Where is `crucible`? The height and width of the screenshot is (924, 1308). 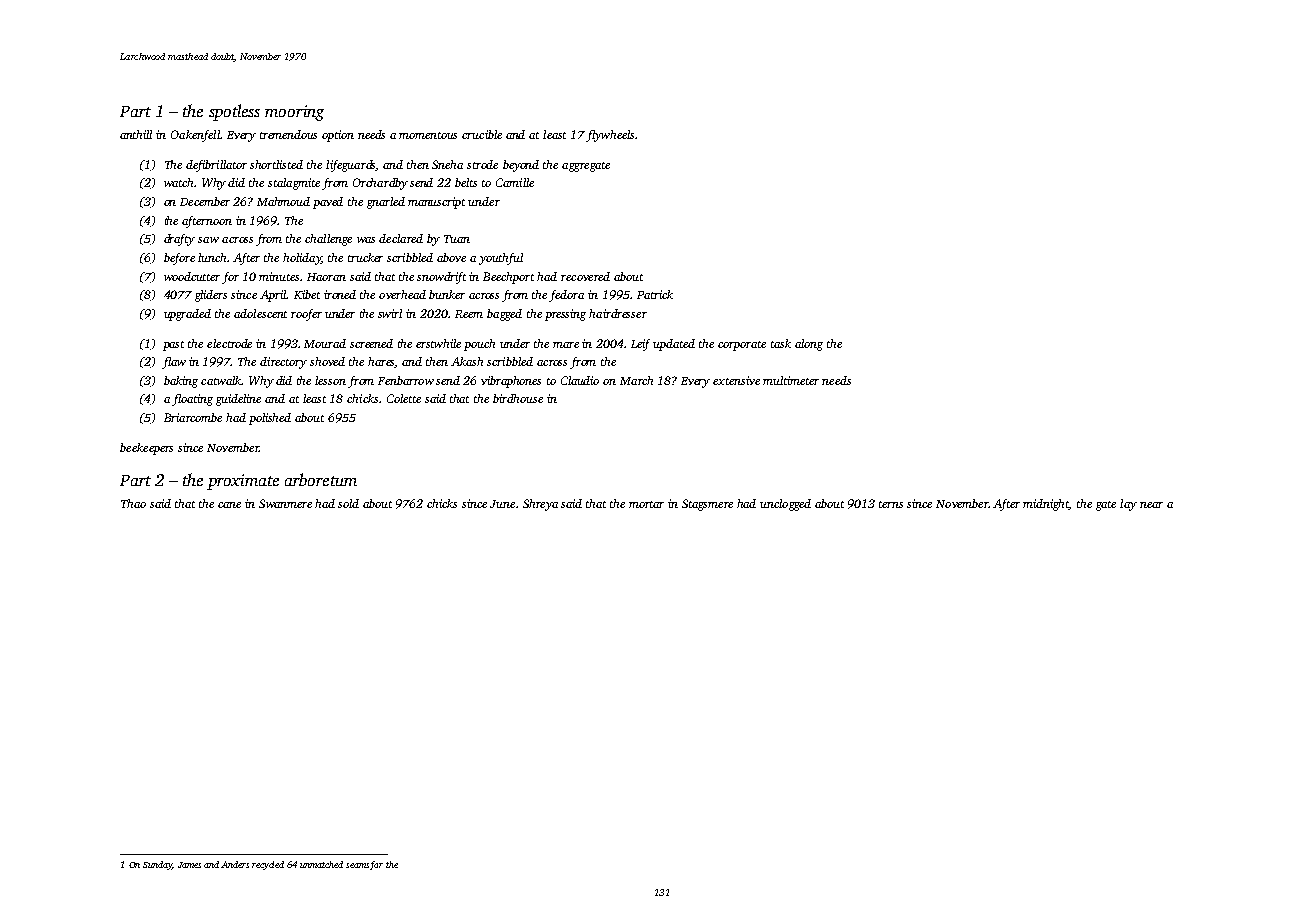
crucible is located at coordinates (482, 134).
